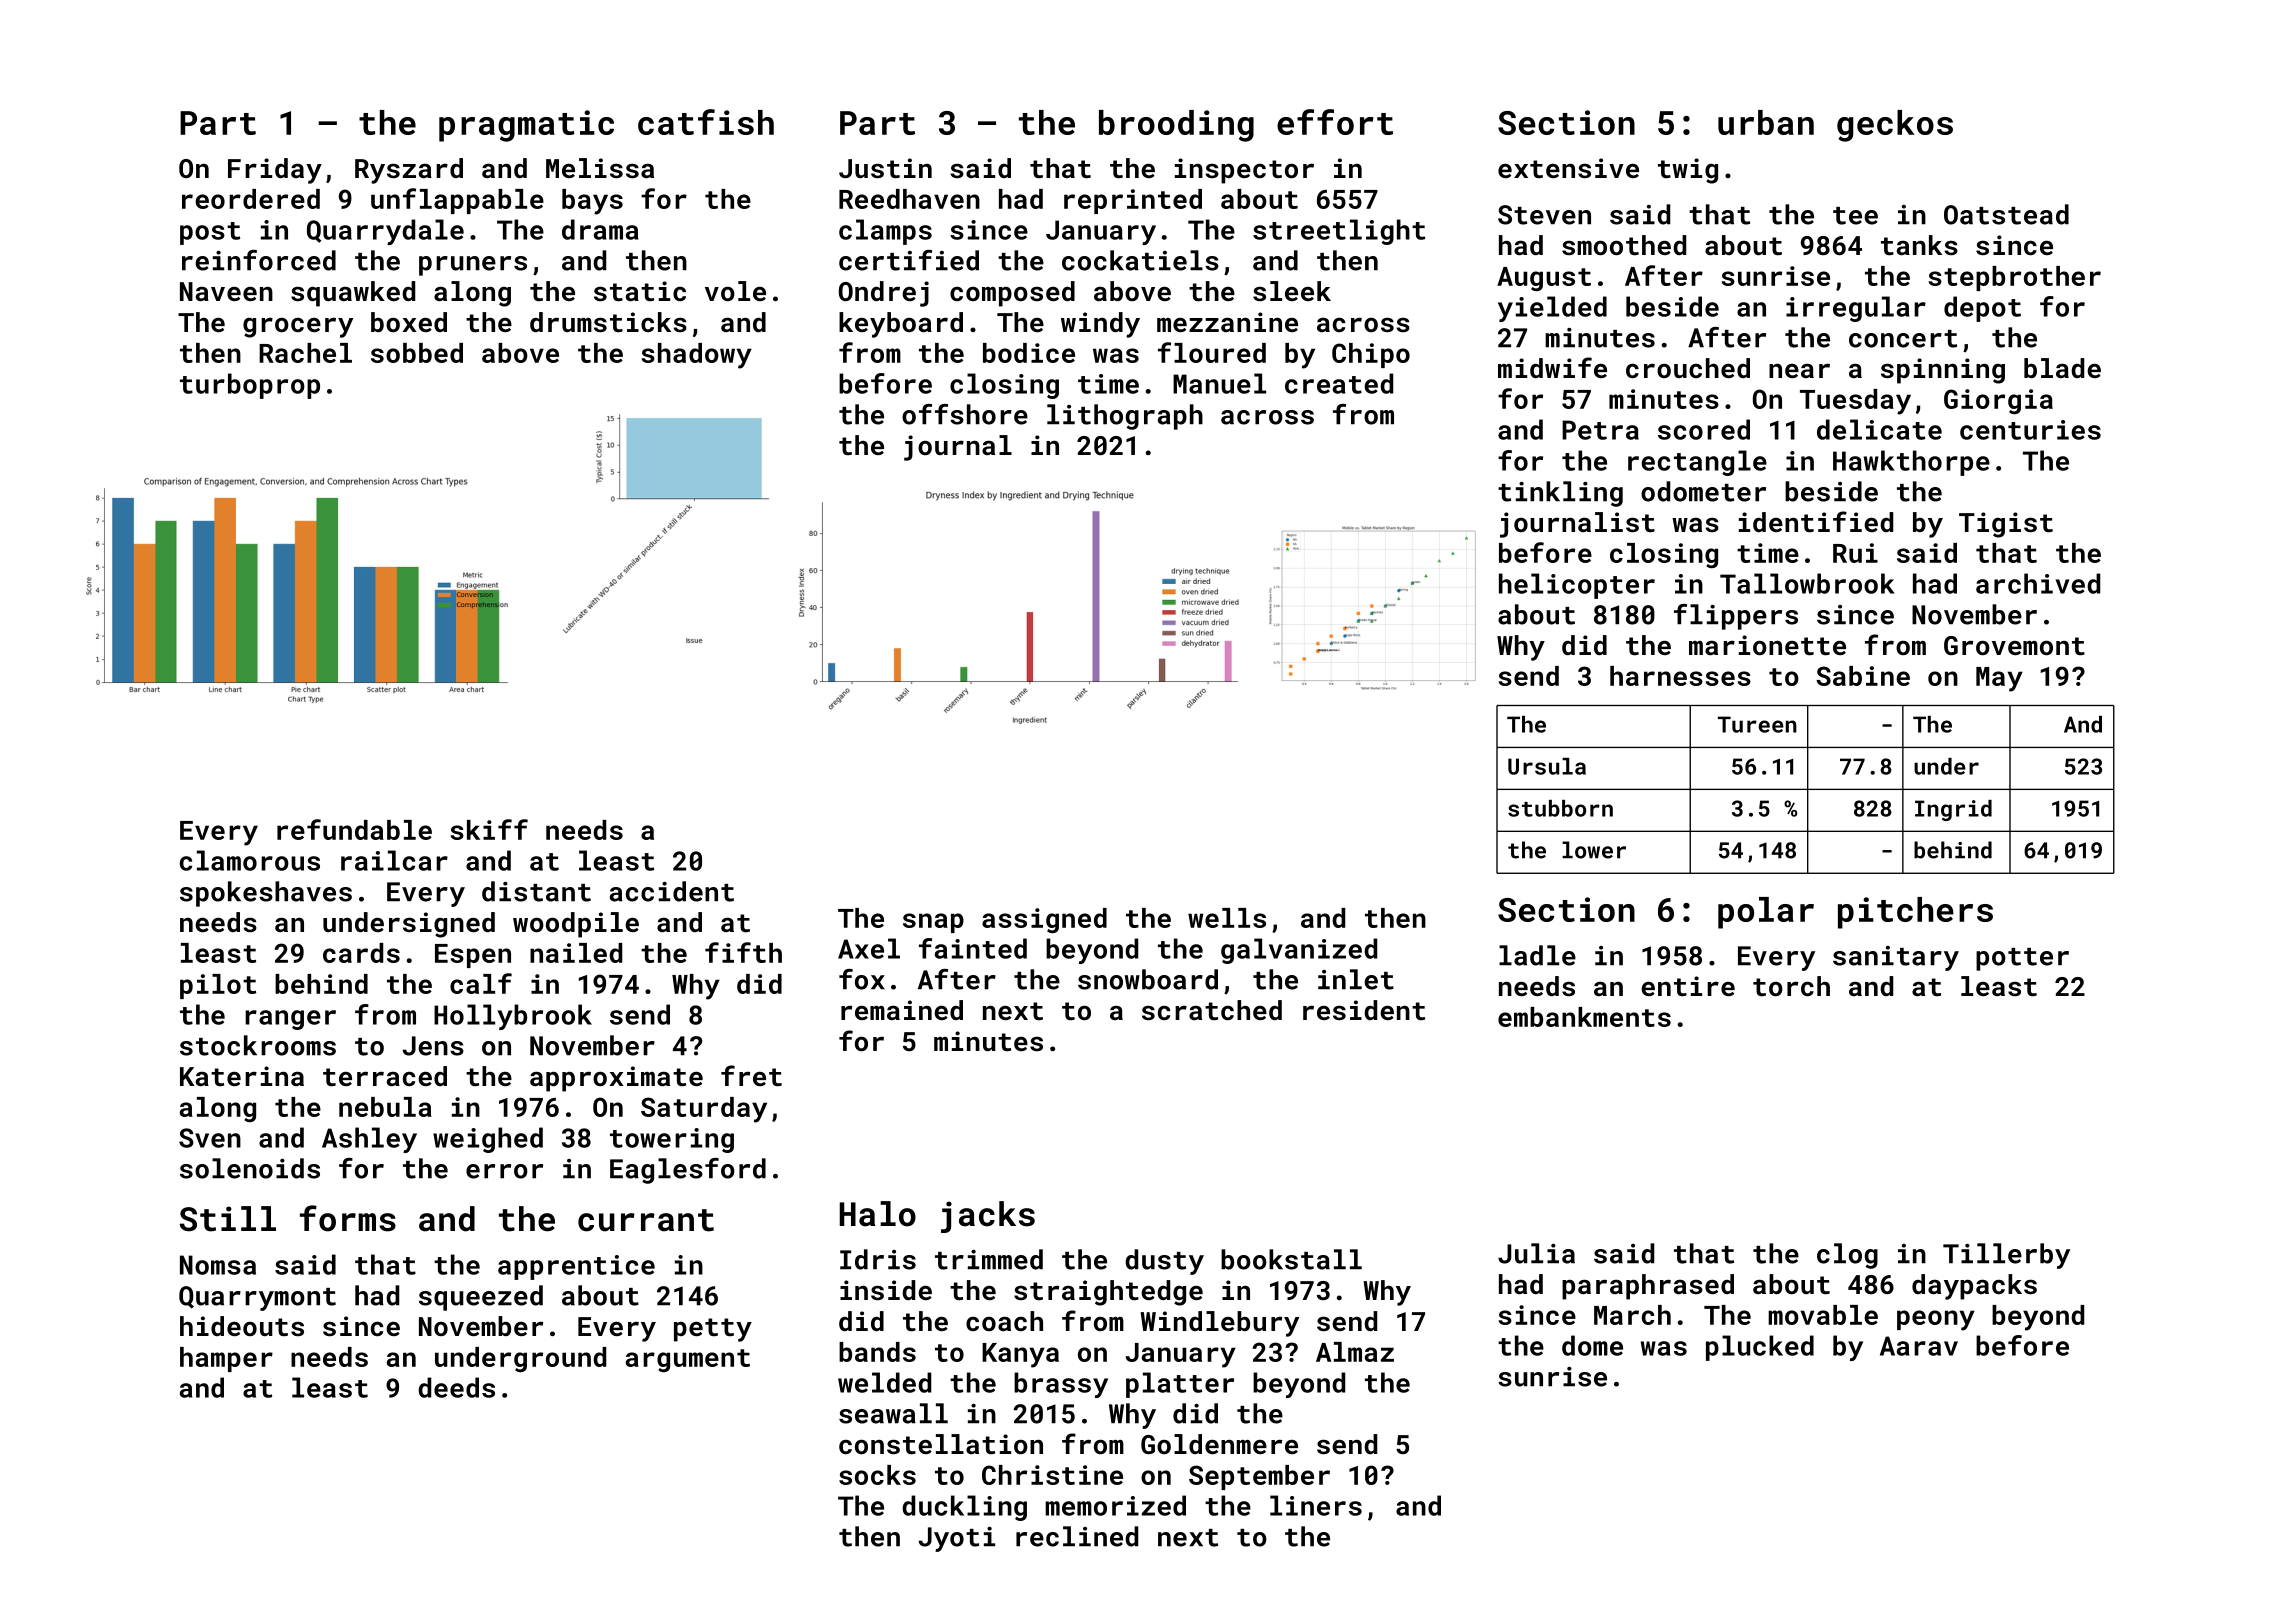 Image resolution: width=2292 pixels, height=1620 pixels. I want to click on coach, so click(1004, 1321).
